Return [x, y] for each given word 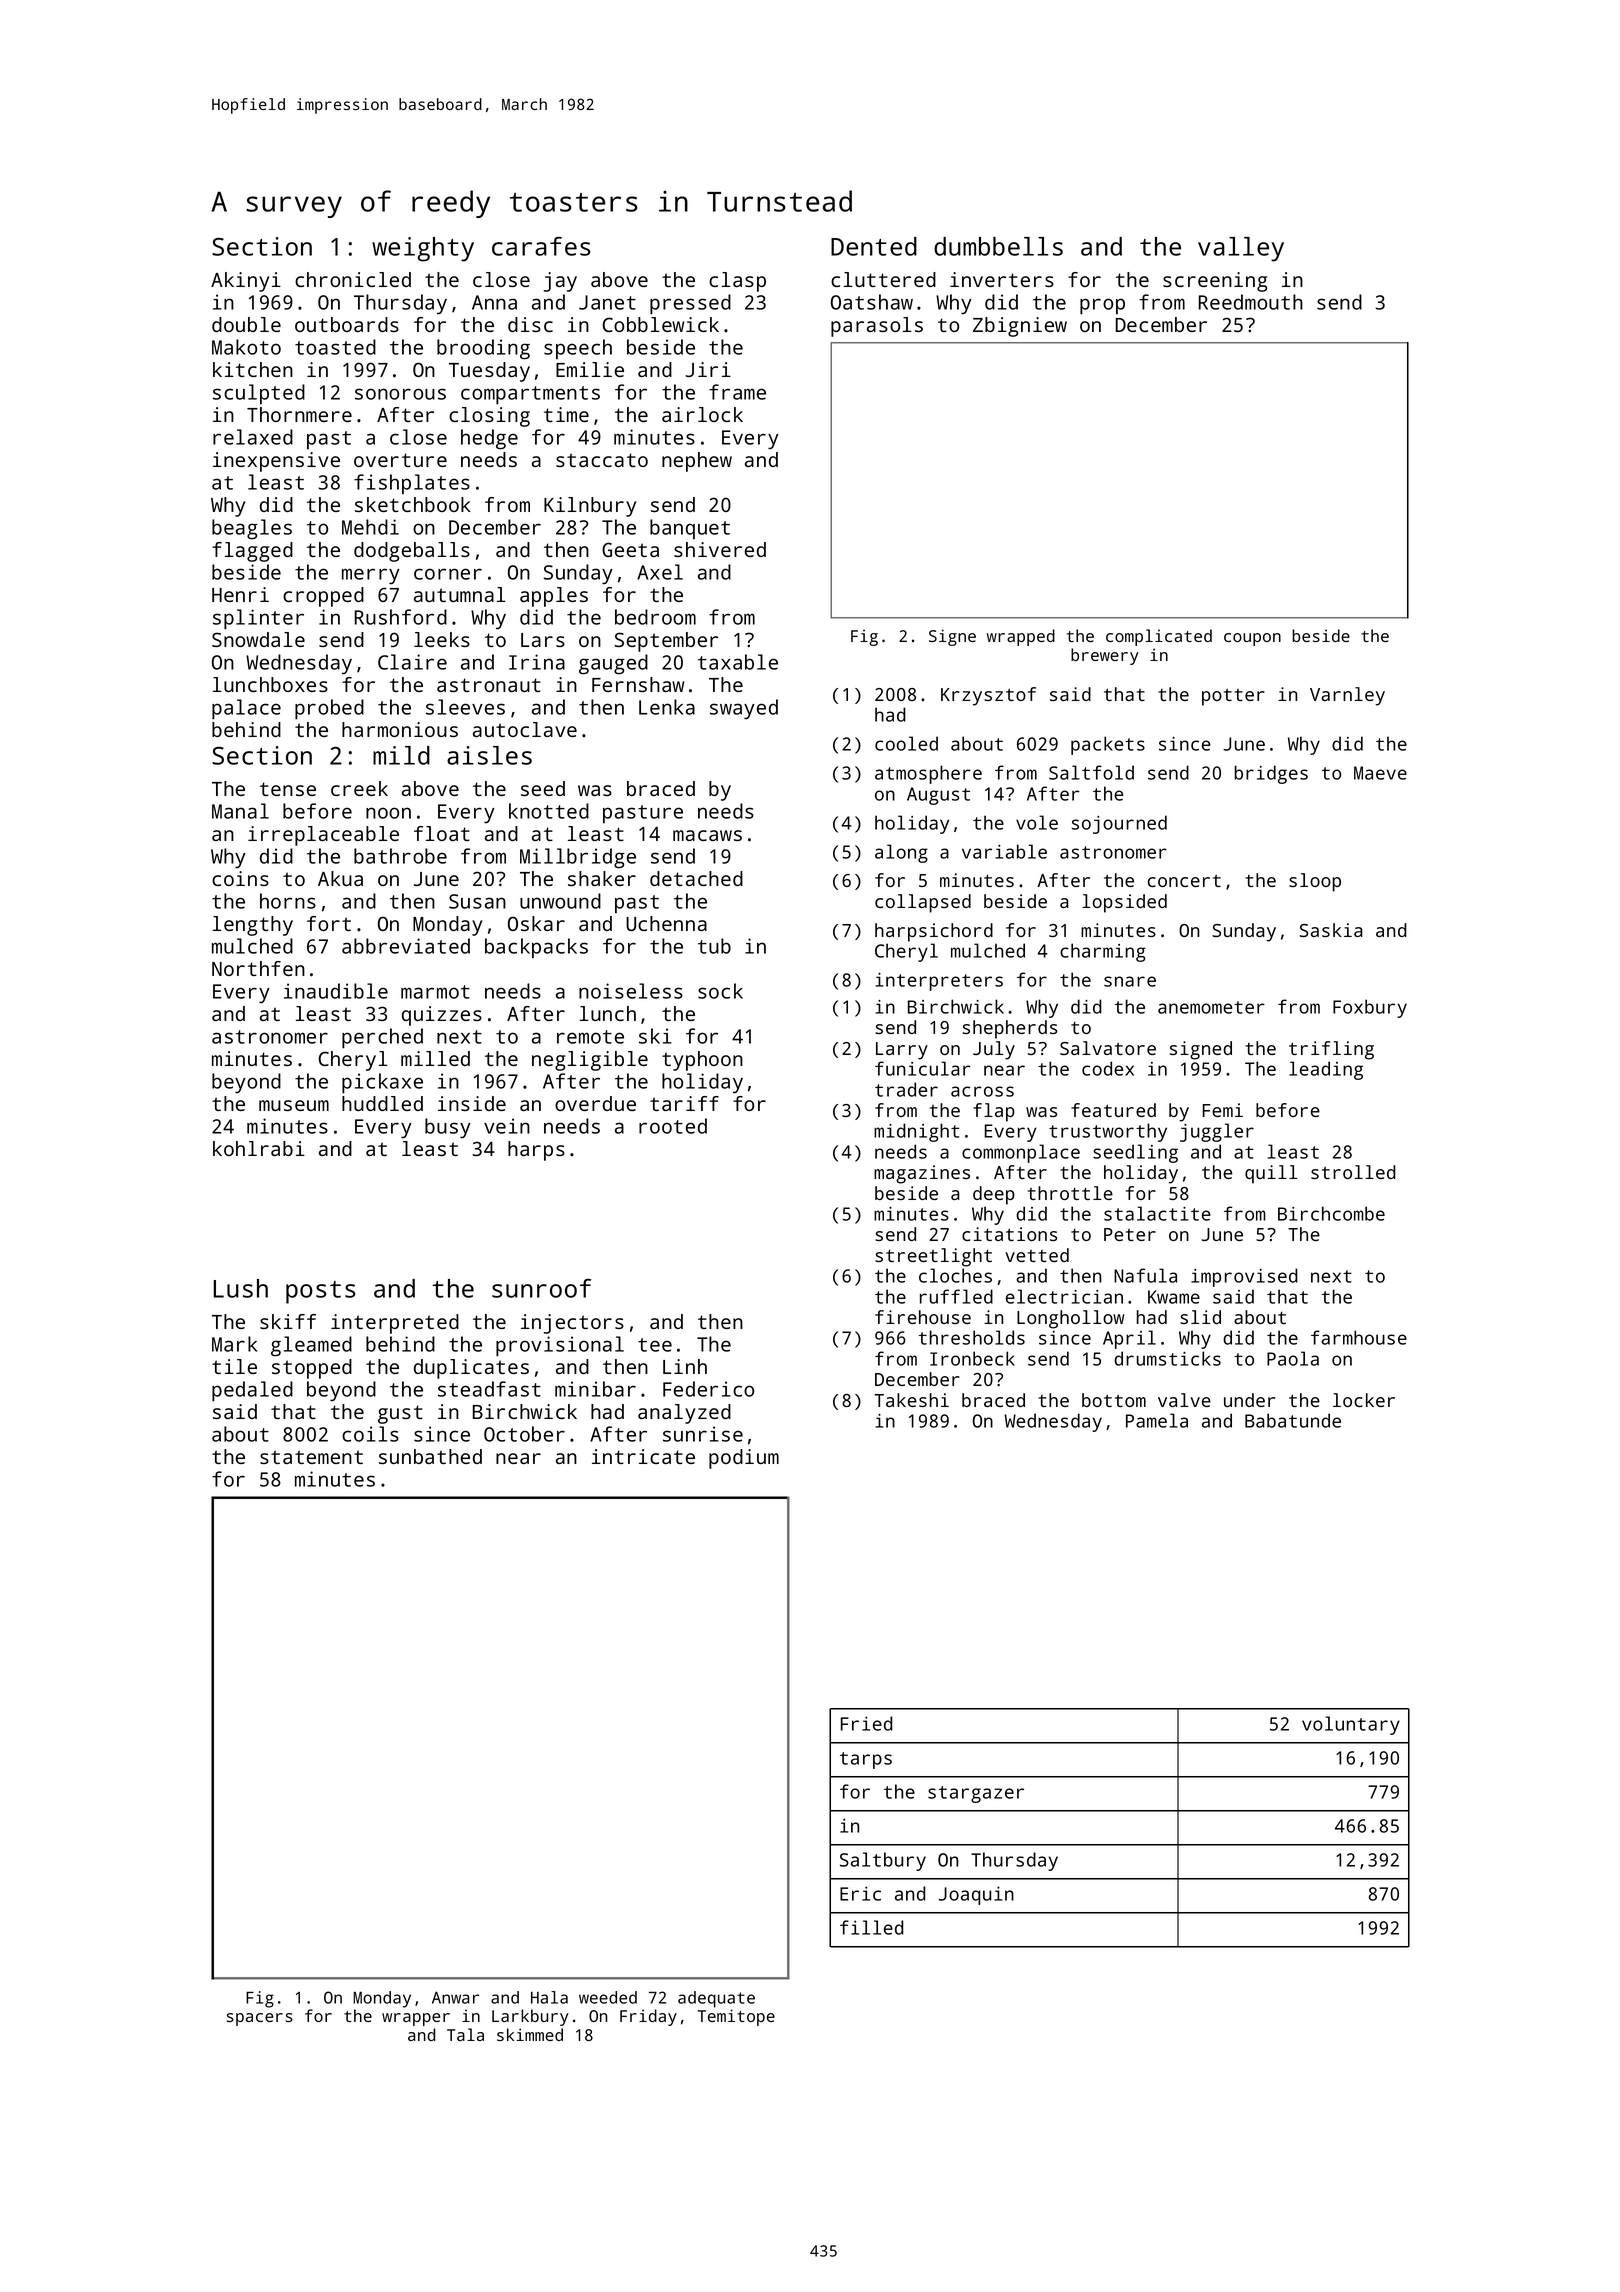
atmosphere [928, 774]
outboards [347, 324]
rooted [673, 1126]
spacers [260, 2019]
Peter [1130, 1234]
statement [311, 1457]
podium [744, 1459]
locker [1364, 1400]
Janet [607, 302]
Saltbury [883, 1861]
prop [1102, 306]
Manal [240, 811]
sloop [1315, 882]
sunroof [541, 1288]
